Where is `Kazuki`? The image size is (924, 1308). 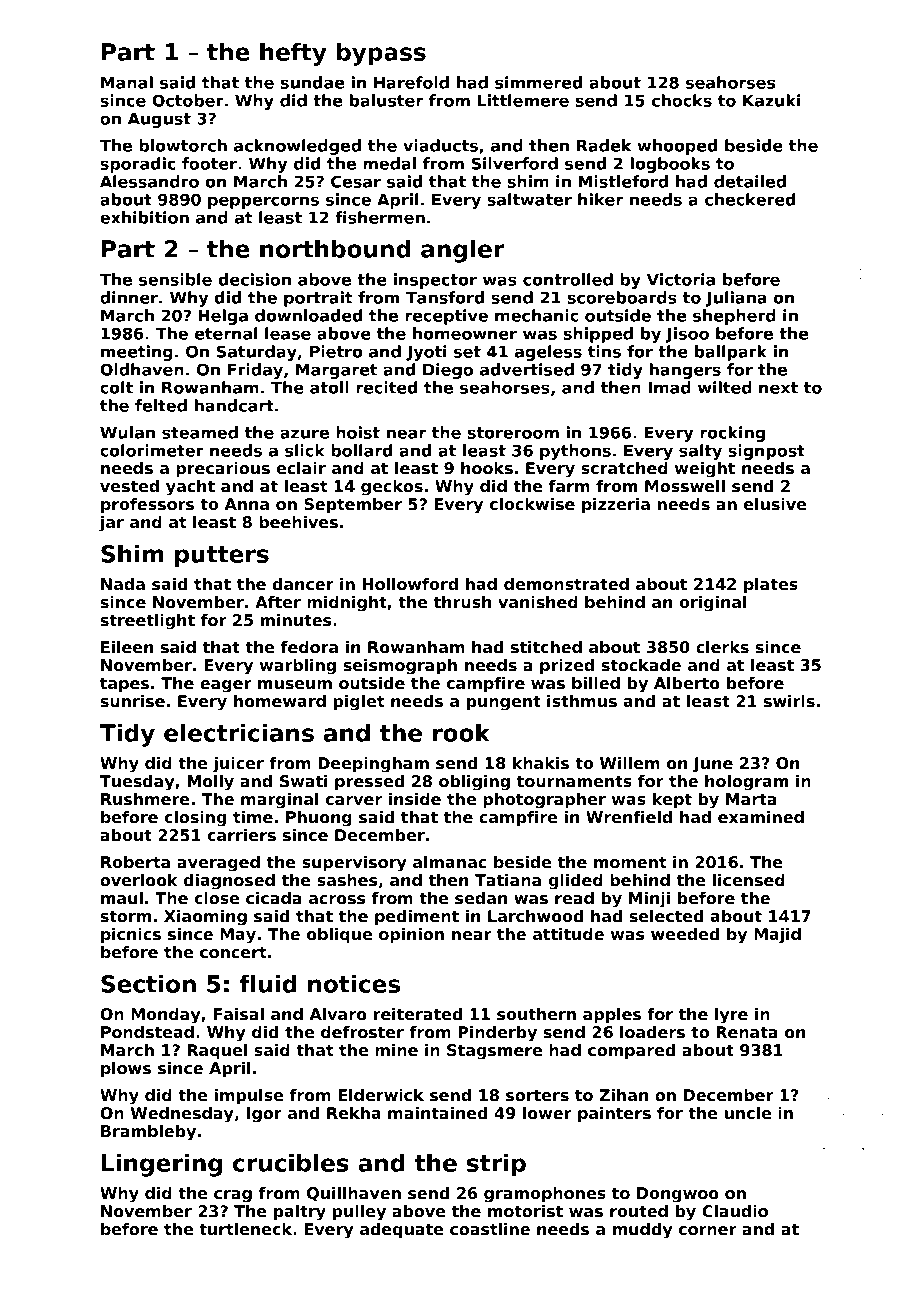
Kazuki is located at coordinates (771, 100).
